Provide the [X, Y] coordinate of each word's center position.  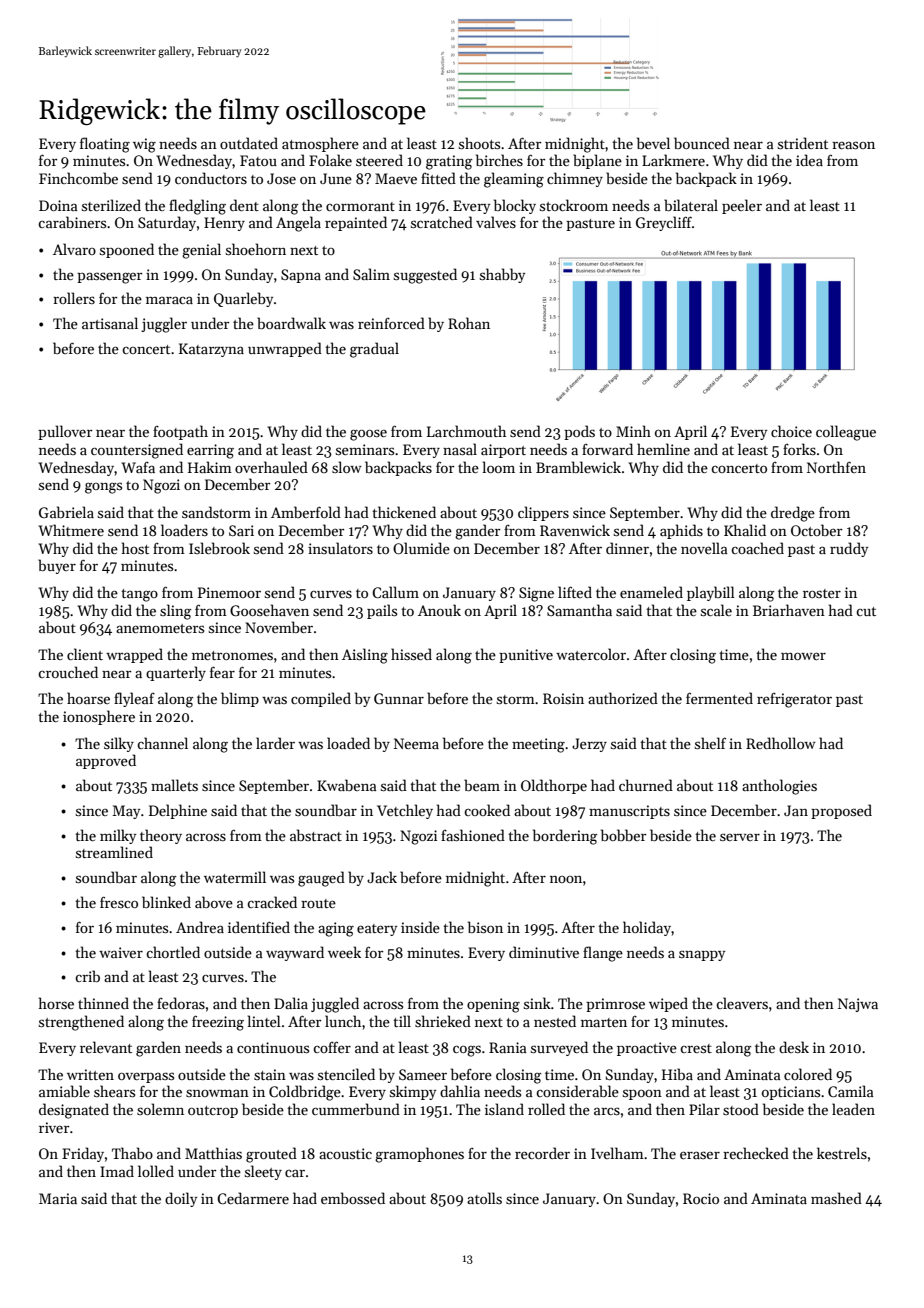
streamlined [114, 852]
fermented [719, 698]
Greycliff [664, 223]
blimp [240, 699]
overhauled [271, 467]
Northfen [836, 467]
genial [201, 251]
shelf [710, 743]
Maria [58, 1198]
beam [482, 785]
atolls [484, 1198]
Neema [416, 743]
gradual [374, 350]
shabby [502, 275]
